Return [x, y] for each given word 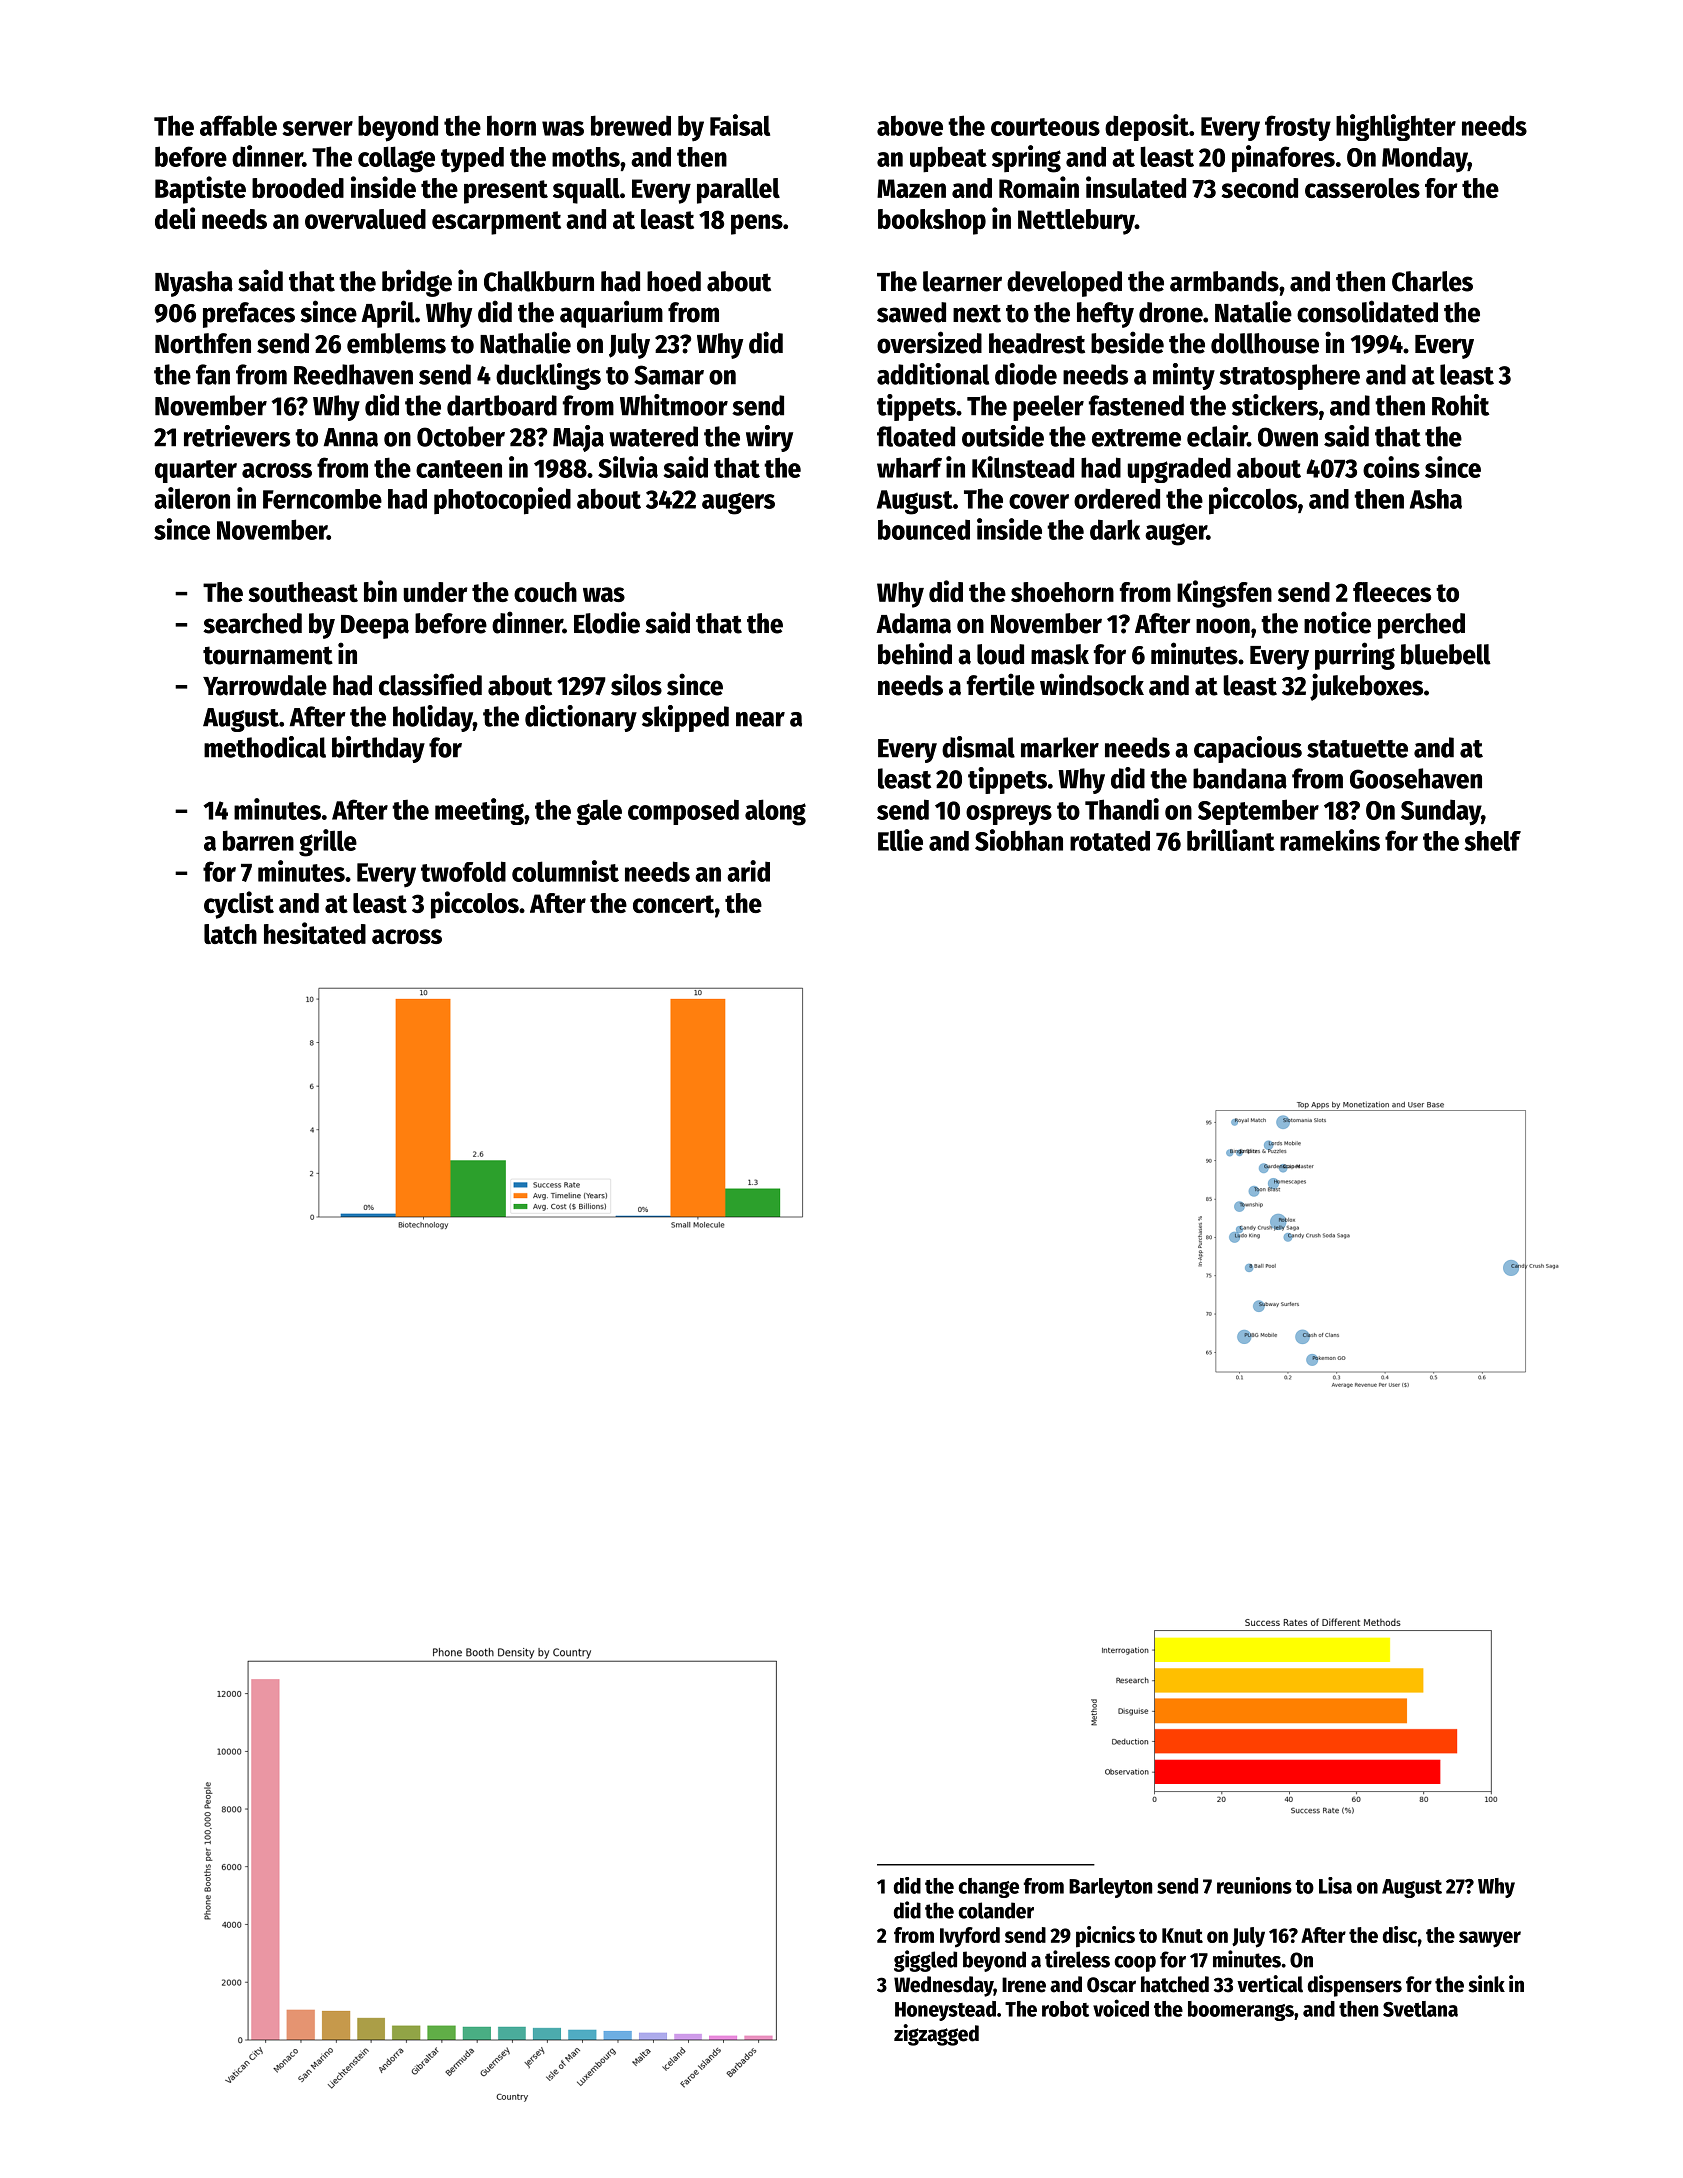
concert [673, 904]
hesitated [315, 933]
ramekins [1330, 840]
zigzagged [936, 2035]
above [910, 125]
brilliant [1231, 840]
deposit [1147, 127]
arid [748, 871]
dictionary [581, 718]
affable [238, 125]
